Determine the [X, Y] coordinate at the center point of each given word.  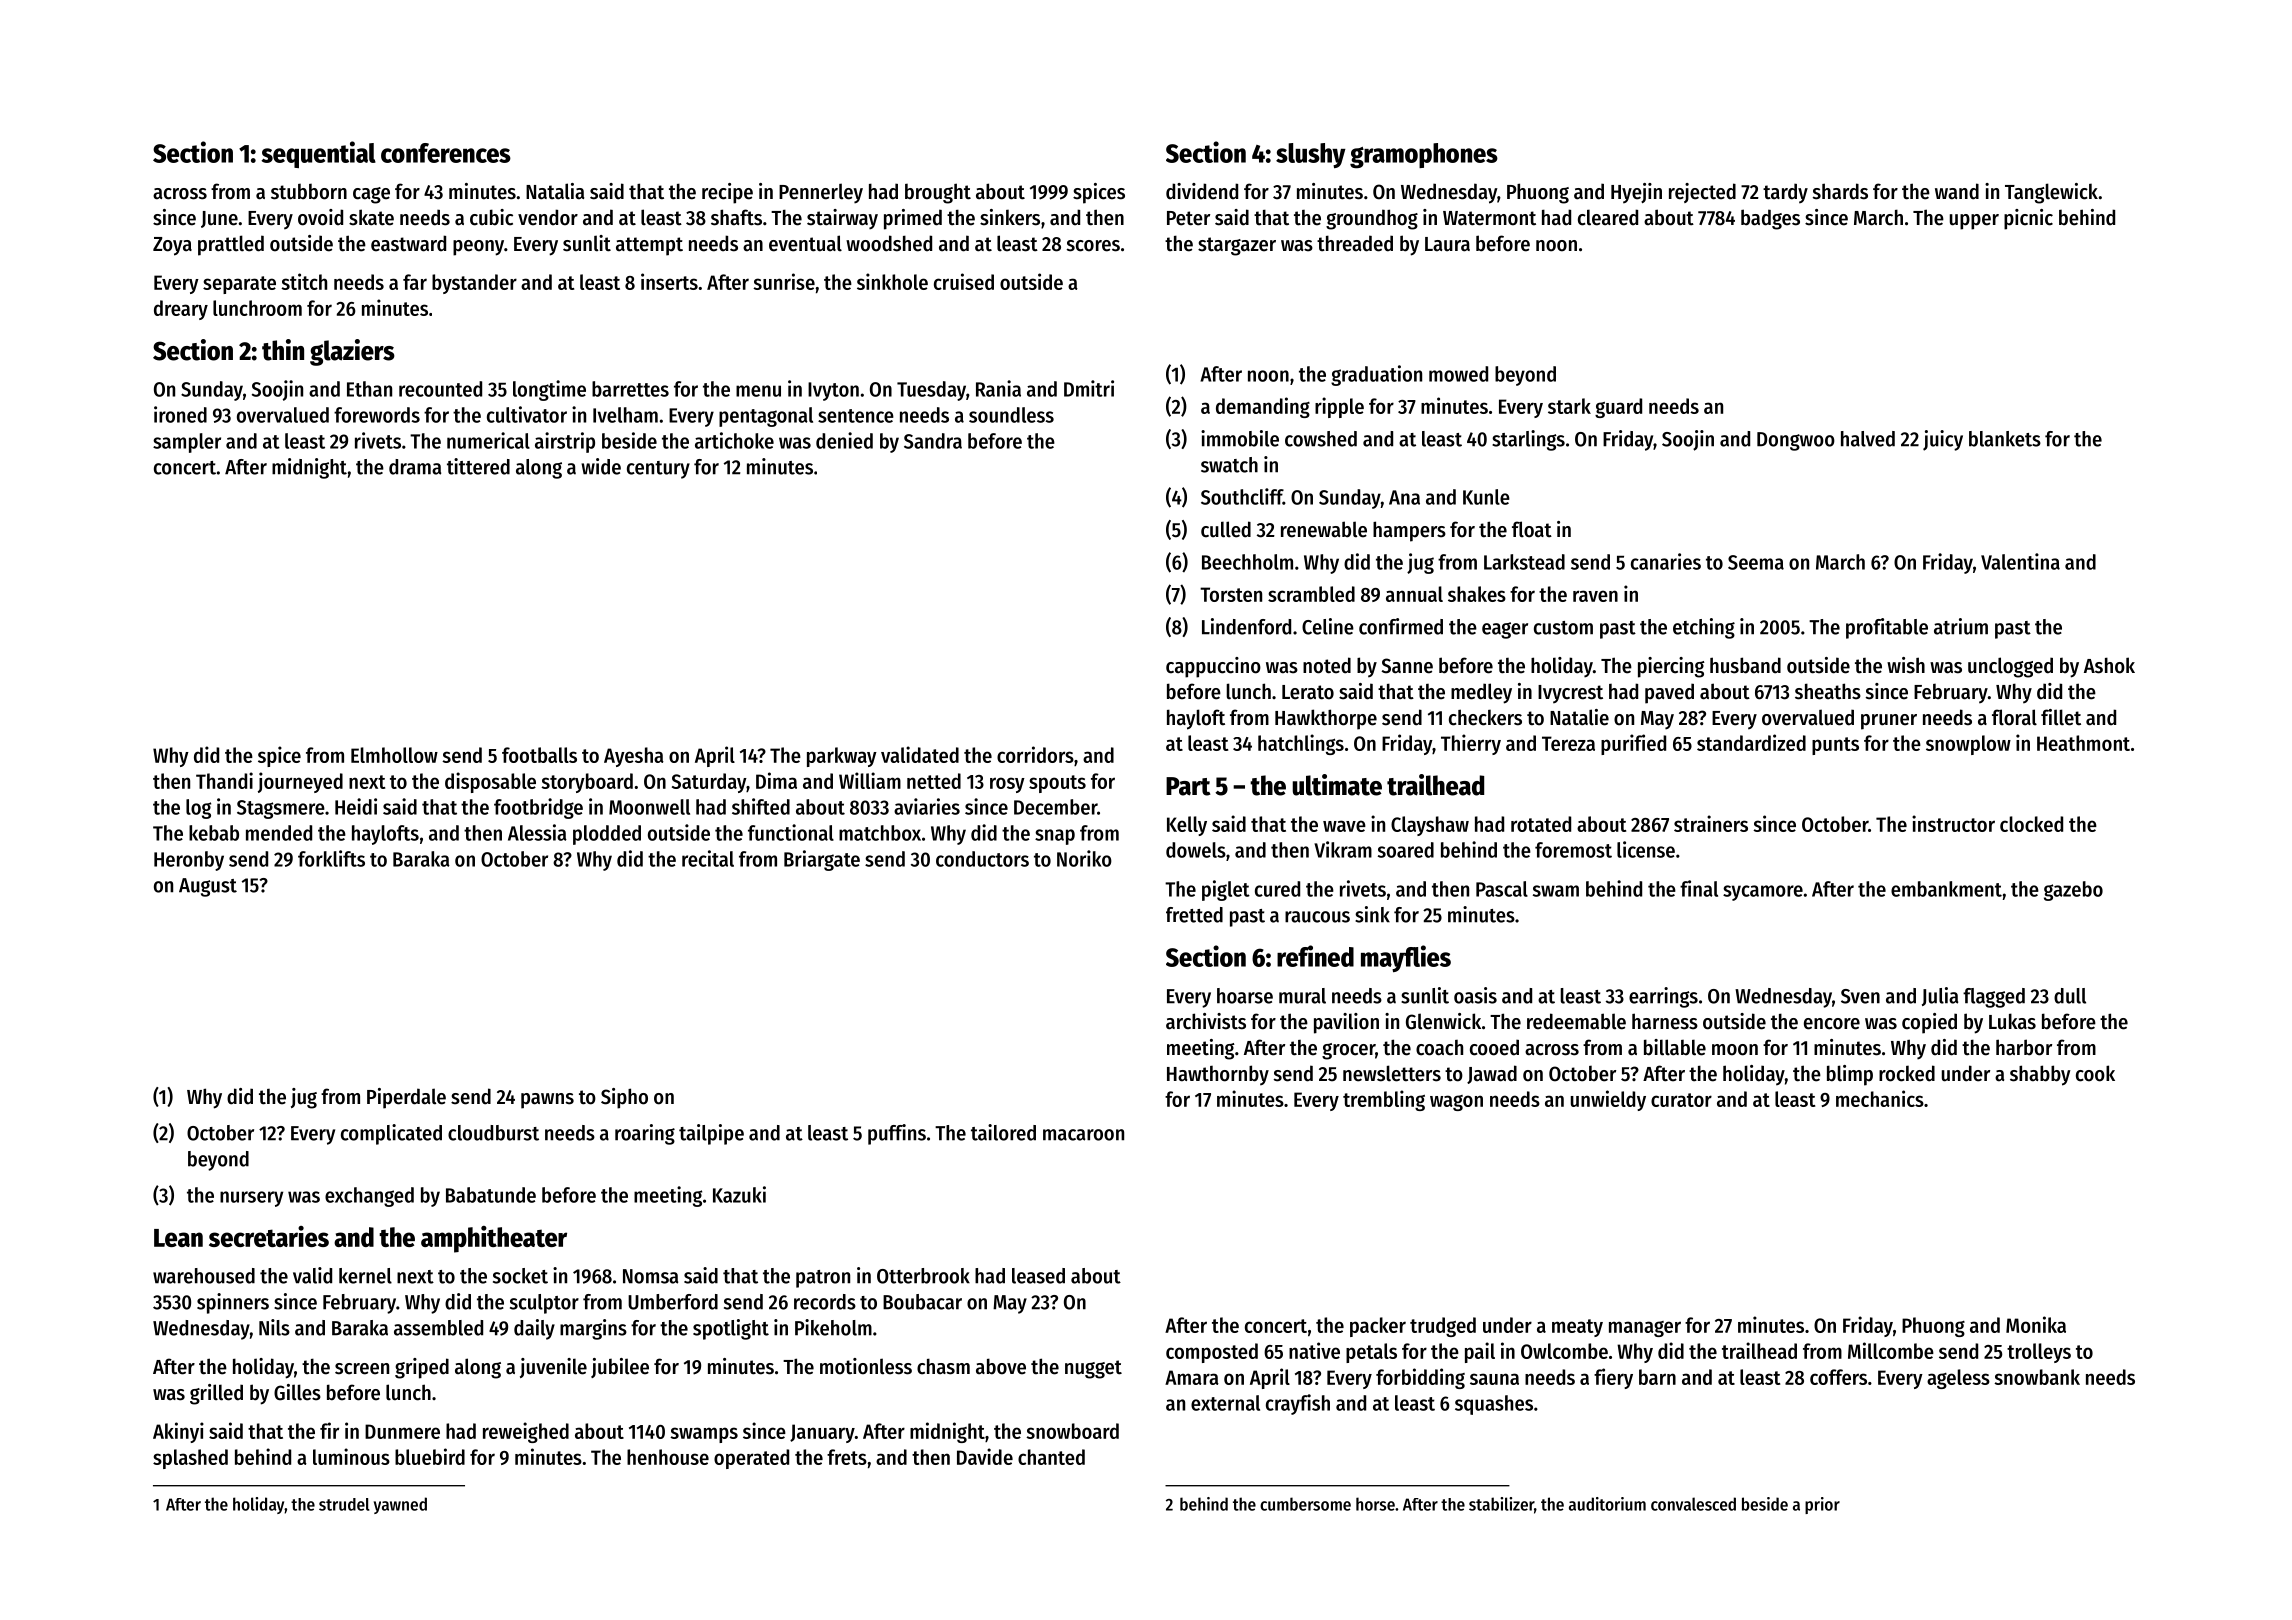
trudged [1443, 1327]
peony [478, 248]
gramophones [1424, 156]
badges [1770, 219]
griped [422, 1368]
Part [1188, 786]
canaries [1666, 561]
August [208, 887]
